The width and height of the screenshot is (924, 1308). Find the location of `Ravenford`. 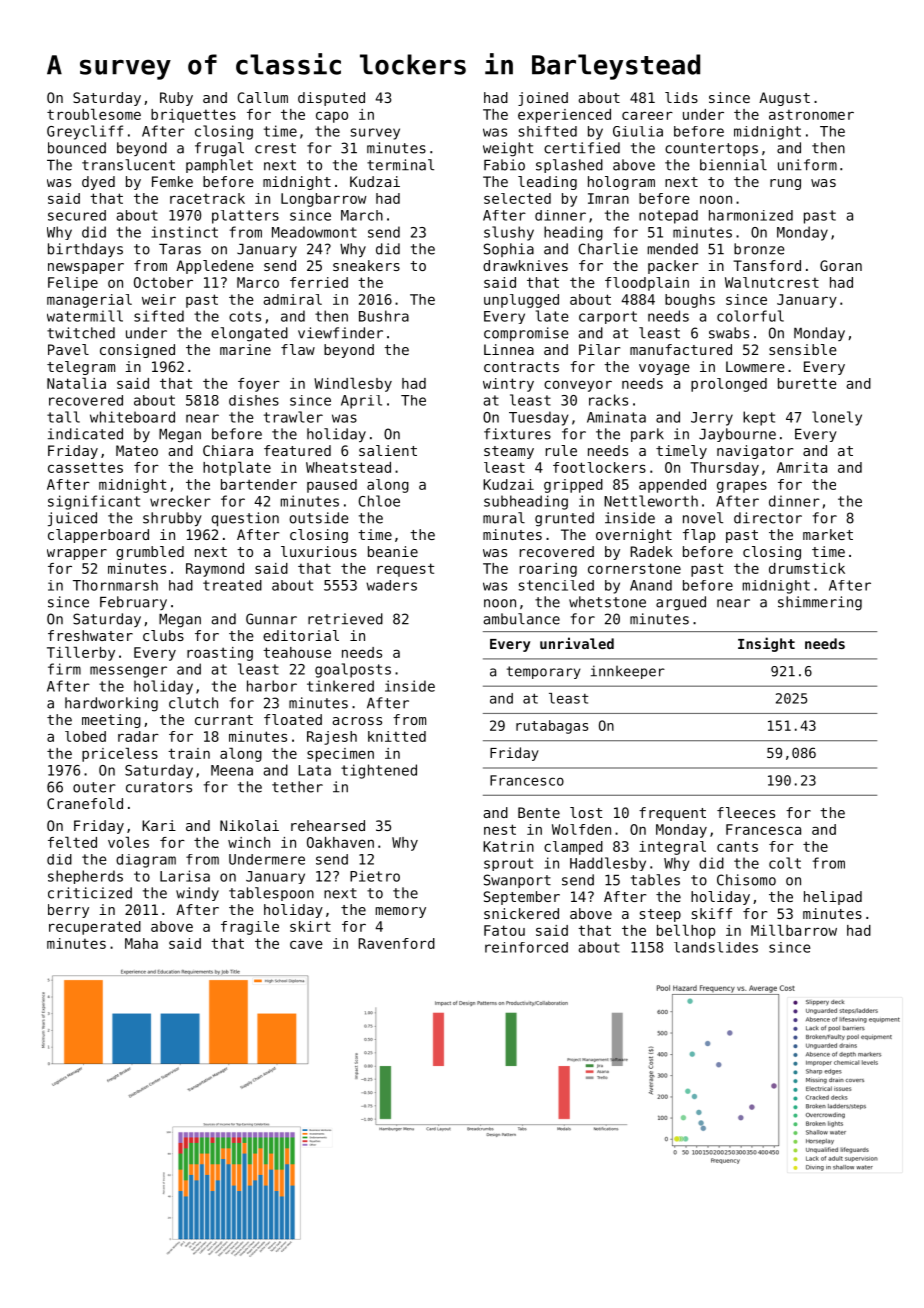

Ravenford is located at coordinates (396, 943).
